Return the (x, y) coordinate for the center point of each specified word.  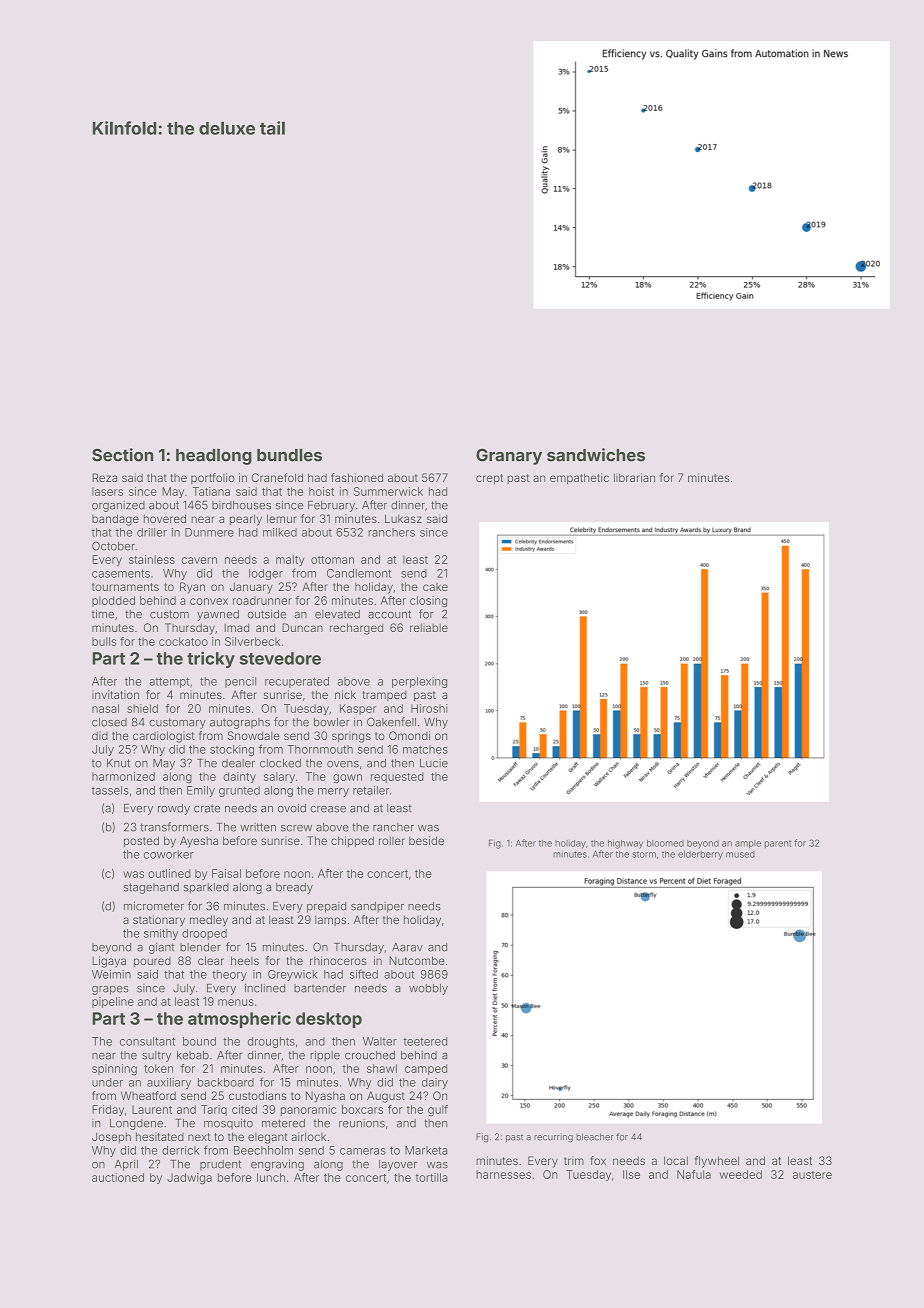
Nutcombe (417, 960)
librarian (634, 477)
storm (644, 854)
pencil (240, 682)
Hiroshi (429, 708)
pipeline (113, 1002)
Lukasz (403, 518)
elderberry (700, 855)
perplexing (419, 682)
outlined (169, 873)
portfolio (213, 478)
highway (625, 844)
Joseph (111, 1137)
